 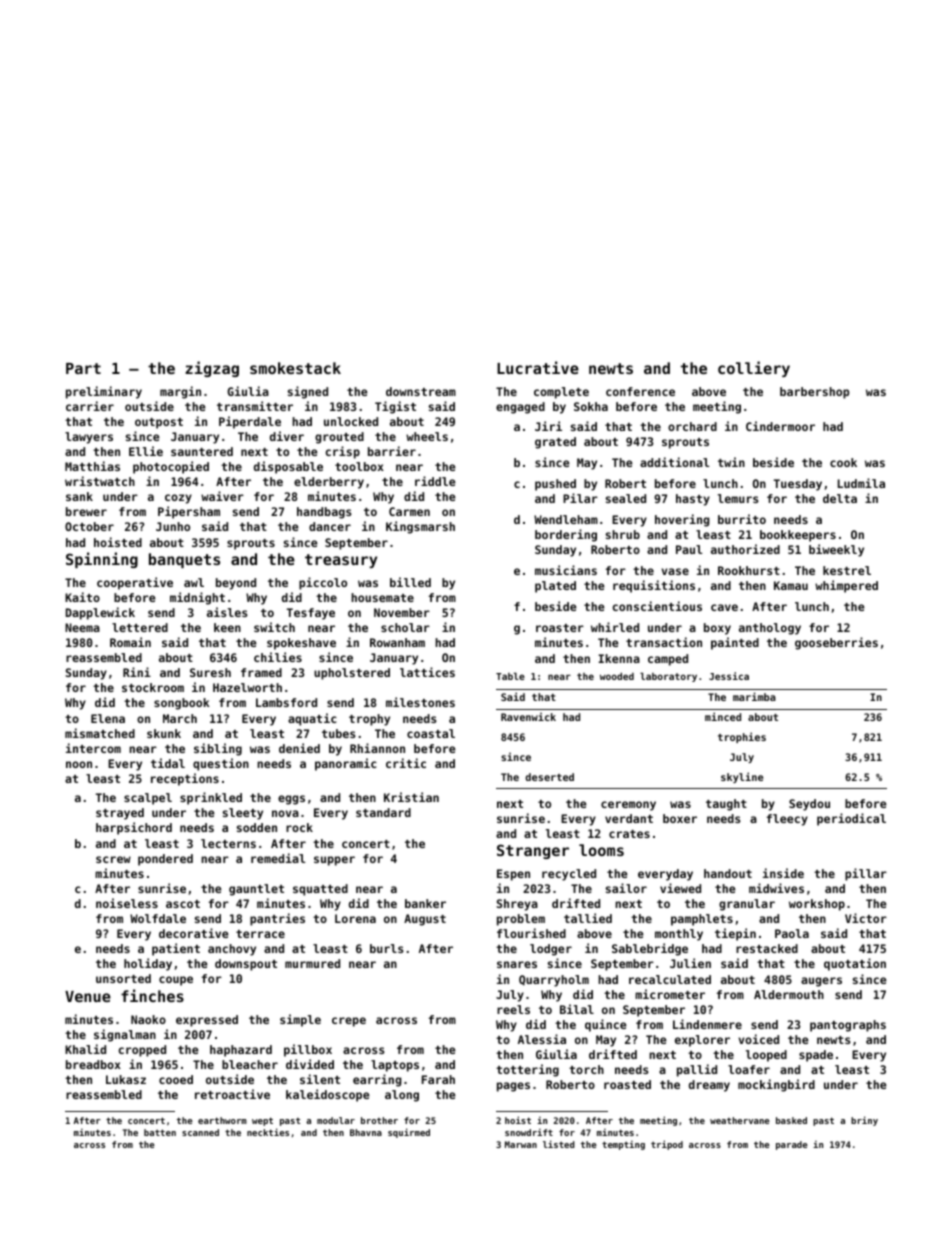 I want to click on harpsichord, so click(x=134, y=828).
